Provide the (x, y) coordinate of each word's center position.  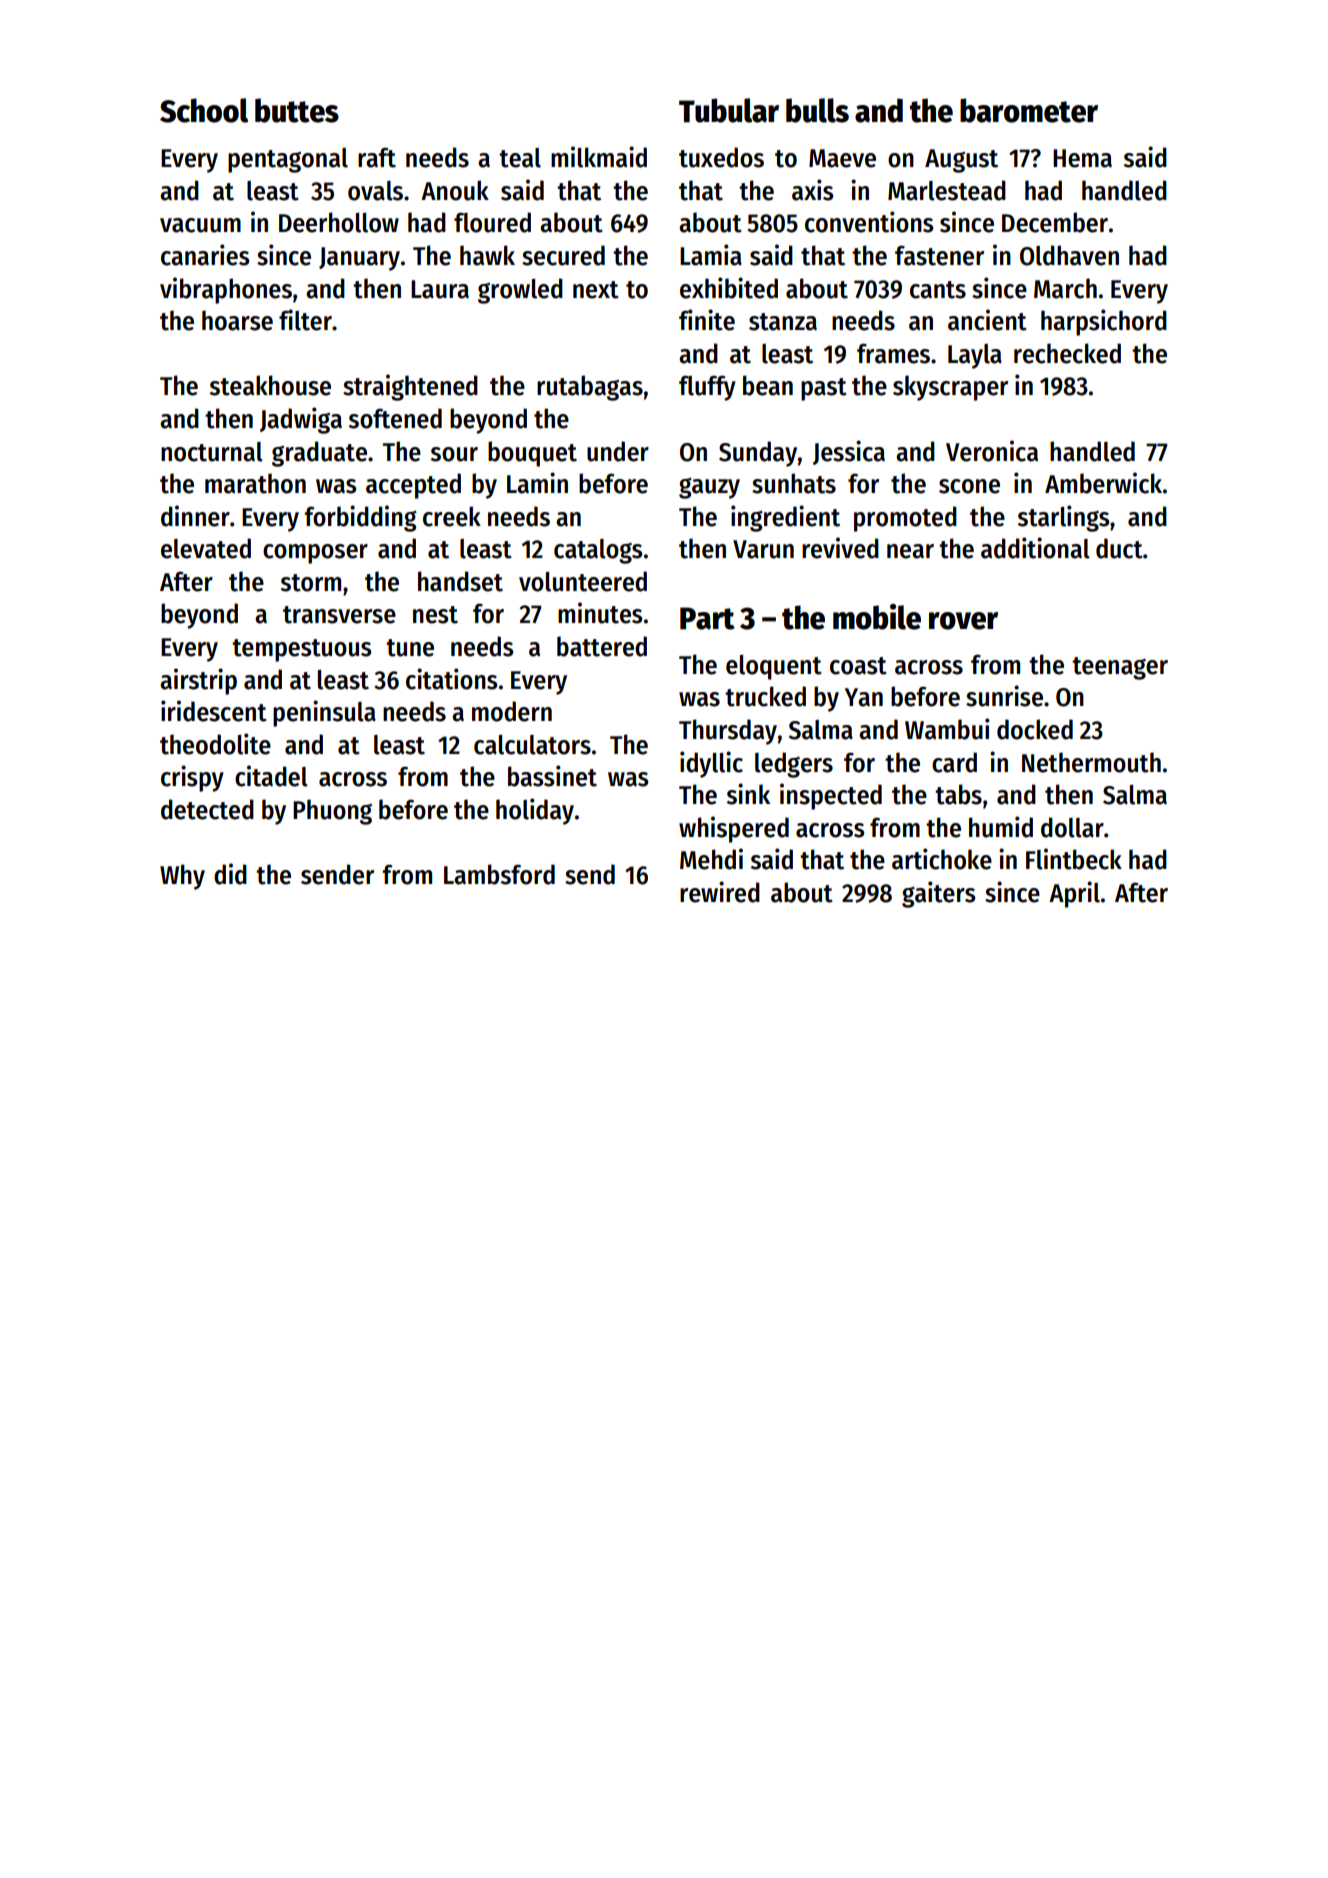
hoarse (237, 320)
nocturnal (212, 452)
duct (1119, 548)
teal (520, 158)
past (824, 389)
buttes (297, 110)
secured (563, 255)
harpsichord (1104, 322)
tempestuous (301, 650)
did (230, 874)
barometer (1029, 110)
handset (460, 581)
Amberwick (1103, 483)
